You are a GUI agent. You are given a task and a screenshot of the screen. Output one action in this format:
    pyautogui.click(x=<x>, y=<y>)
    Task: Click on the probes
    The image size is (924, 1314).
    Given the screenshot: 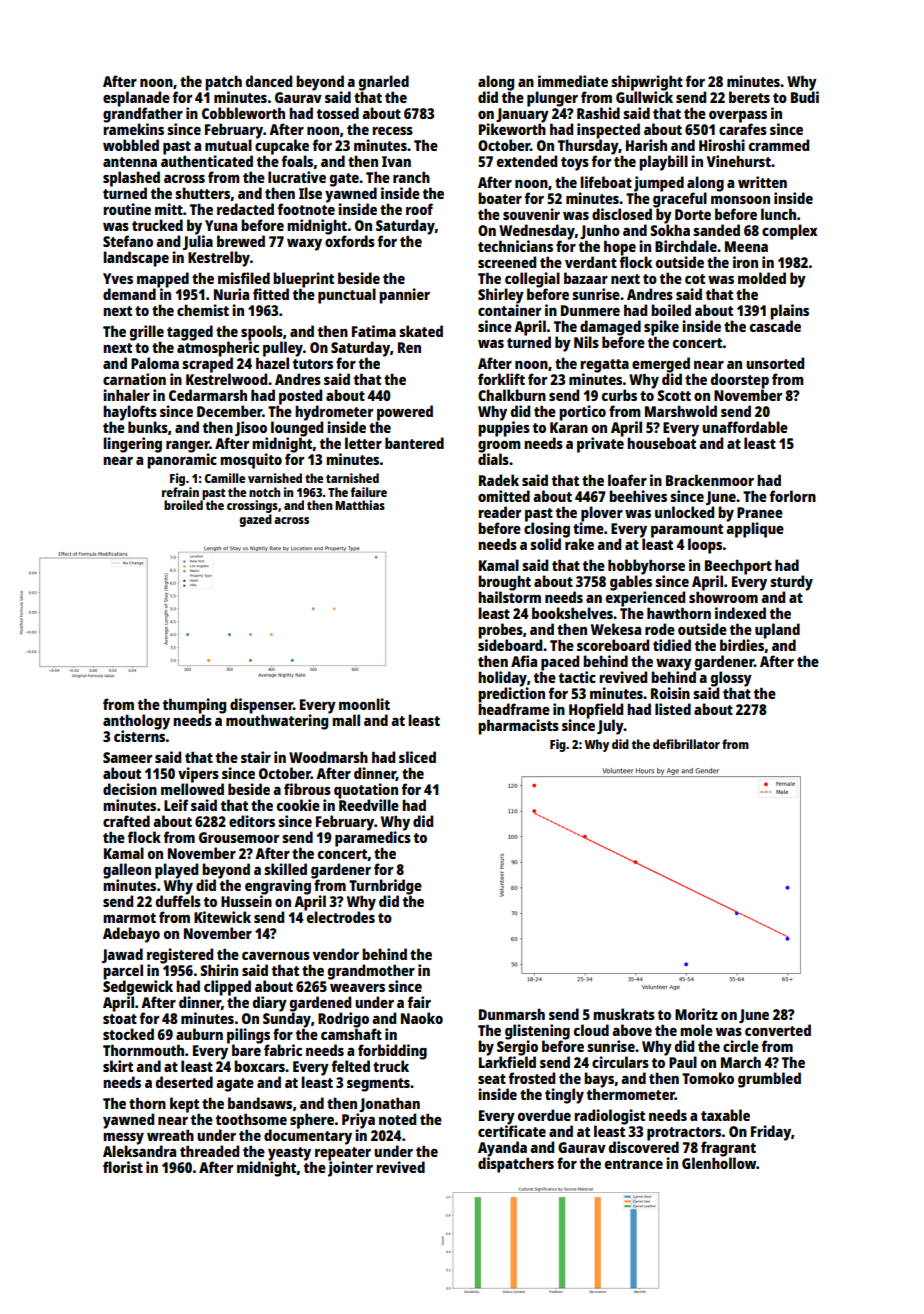 What is the action you would take?
    pyautogui.click(x=500, y=631)
